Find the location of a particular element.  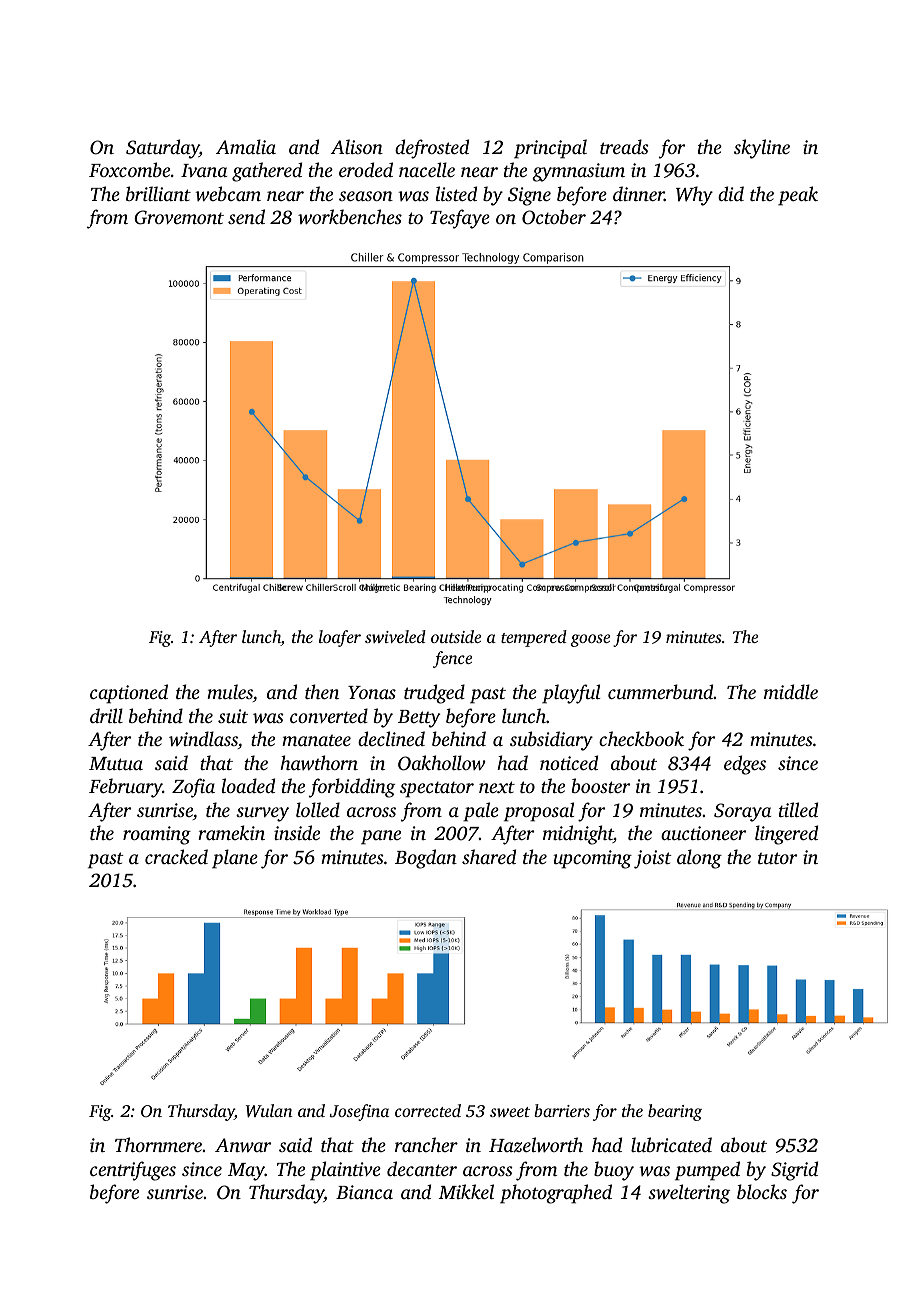

Soraya is located at coordinates (742, 812).
